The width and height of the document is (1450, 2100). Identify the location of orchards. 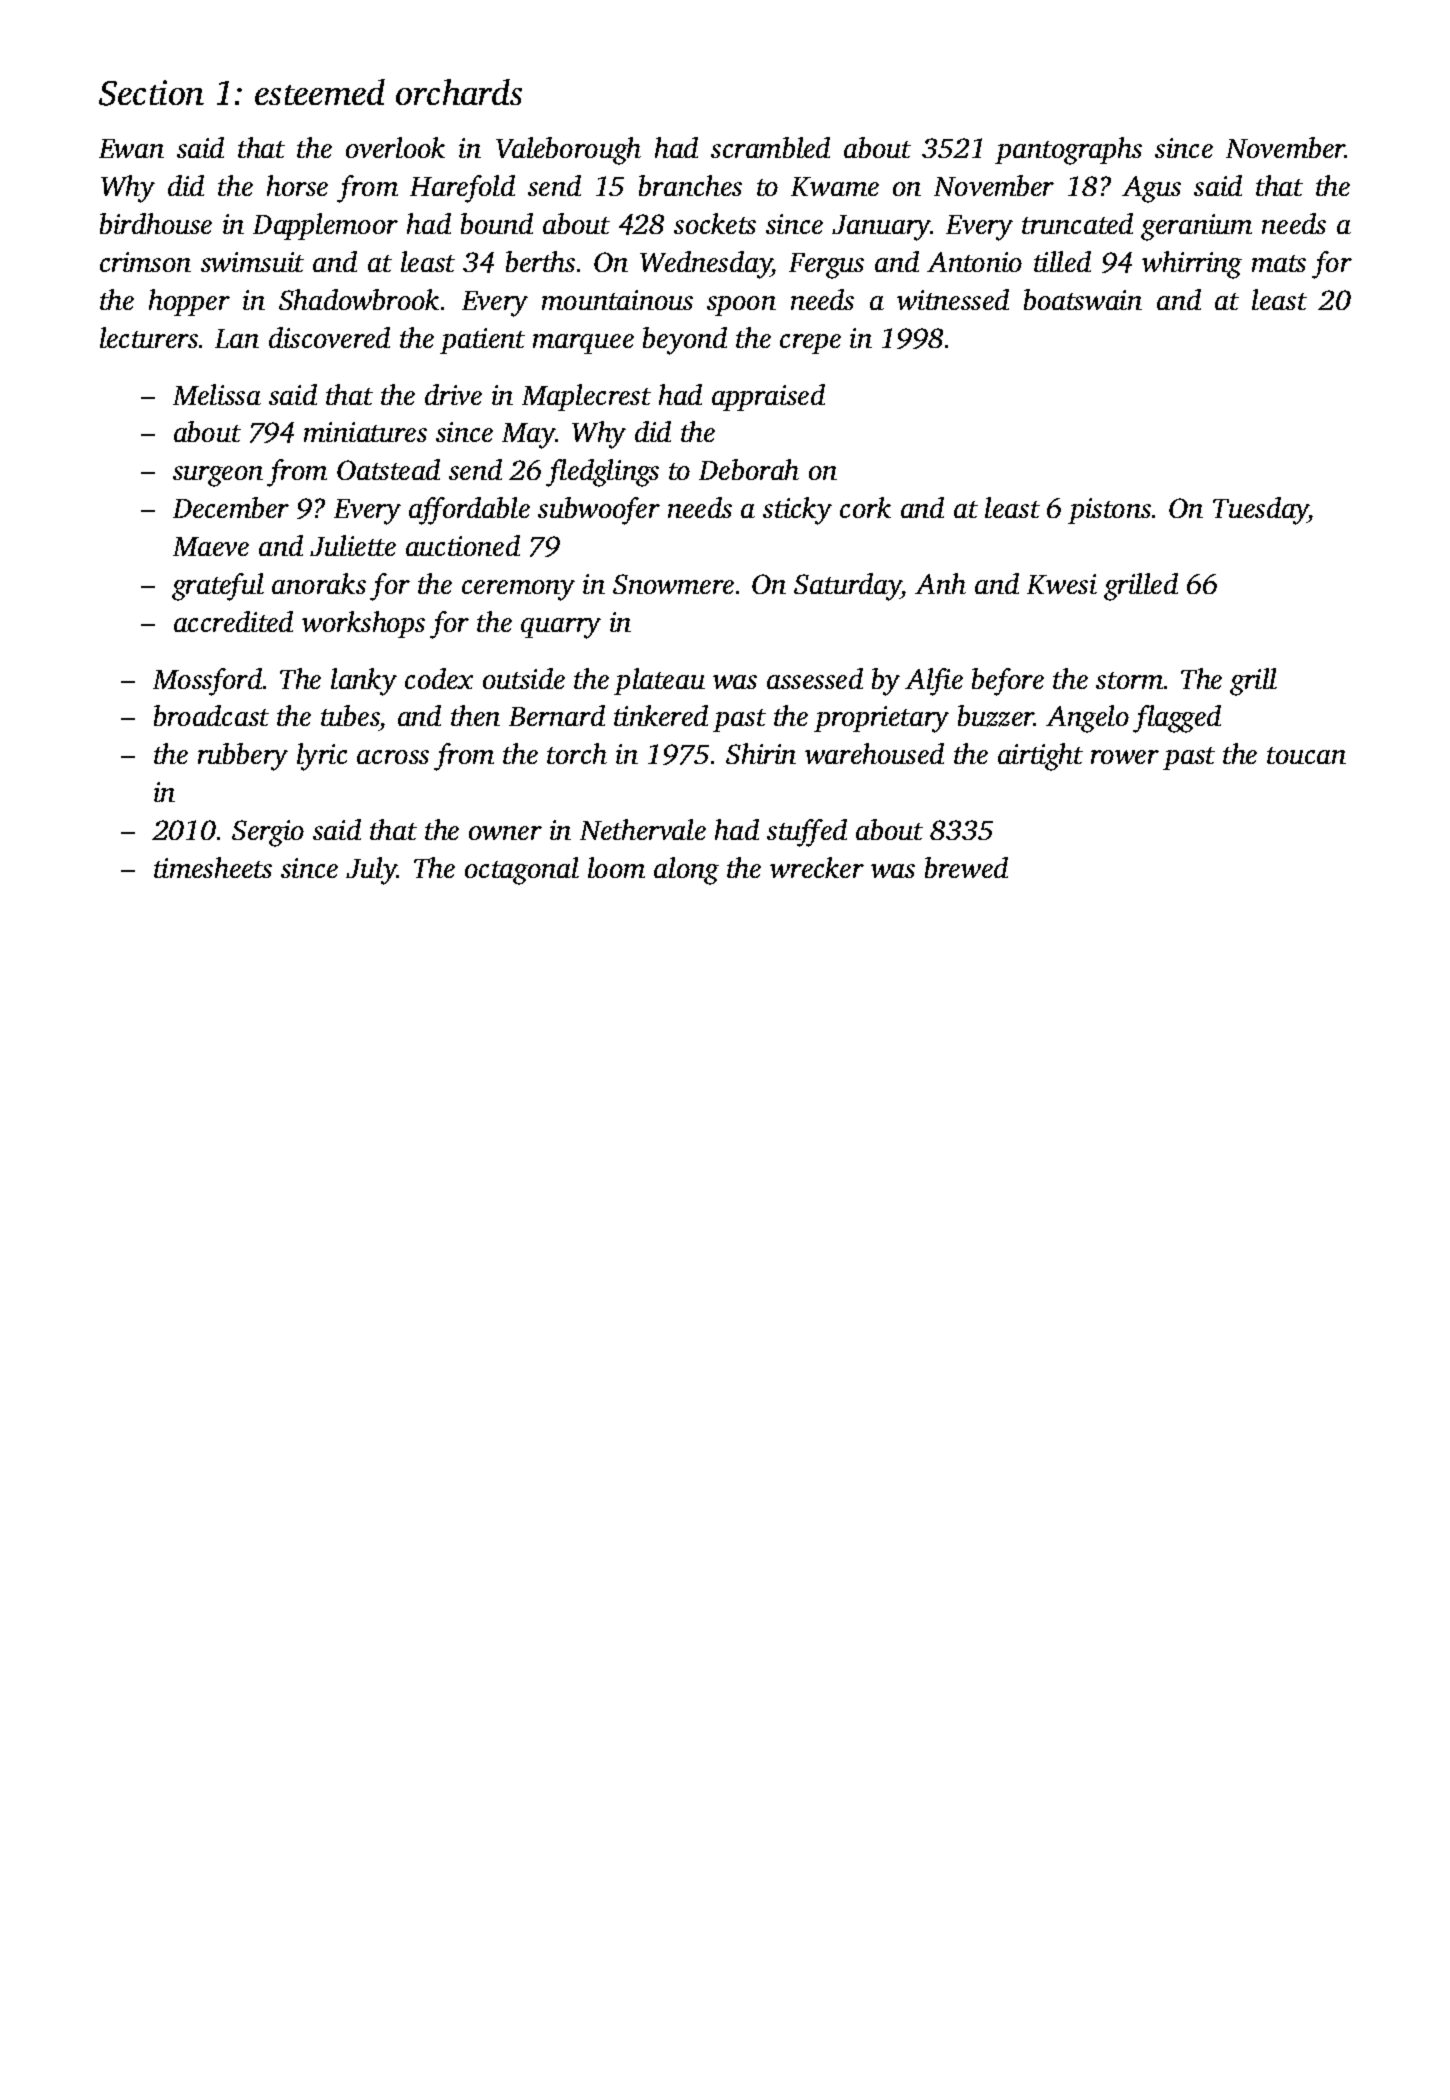
(459, 92).
